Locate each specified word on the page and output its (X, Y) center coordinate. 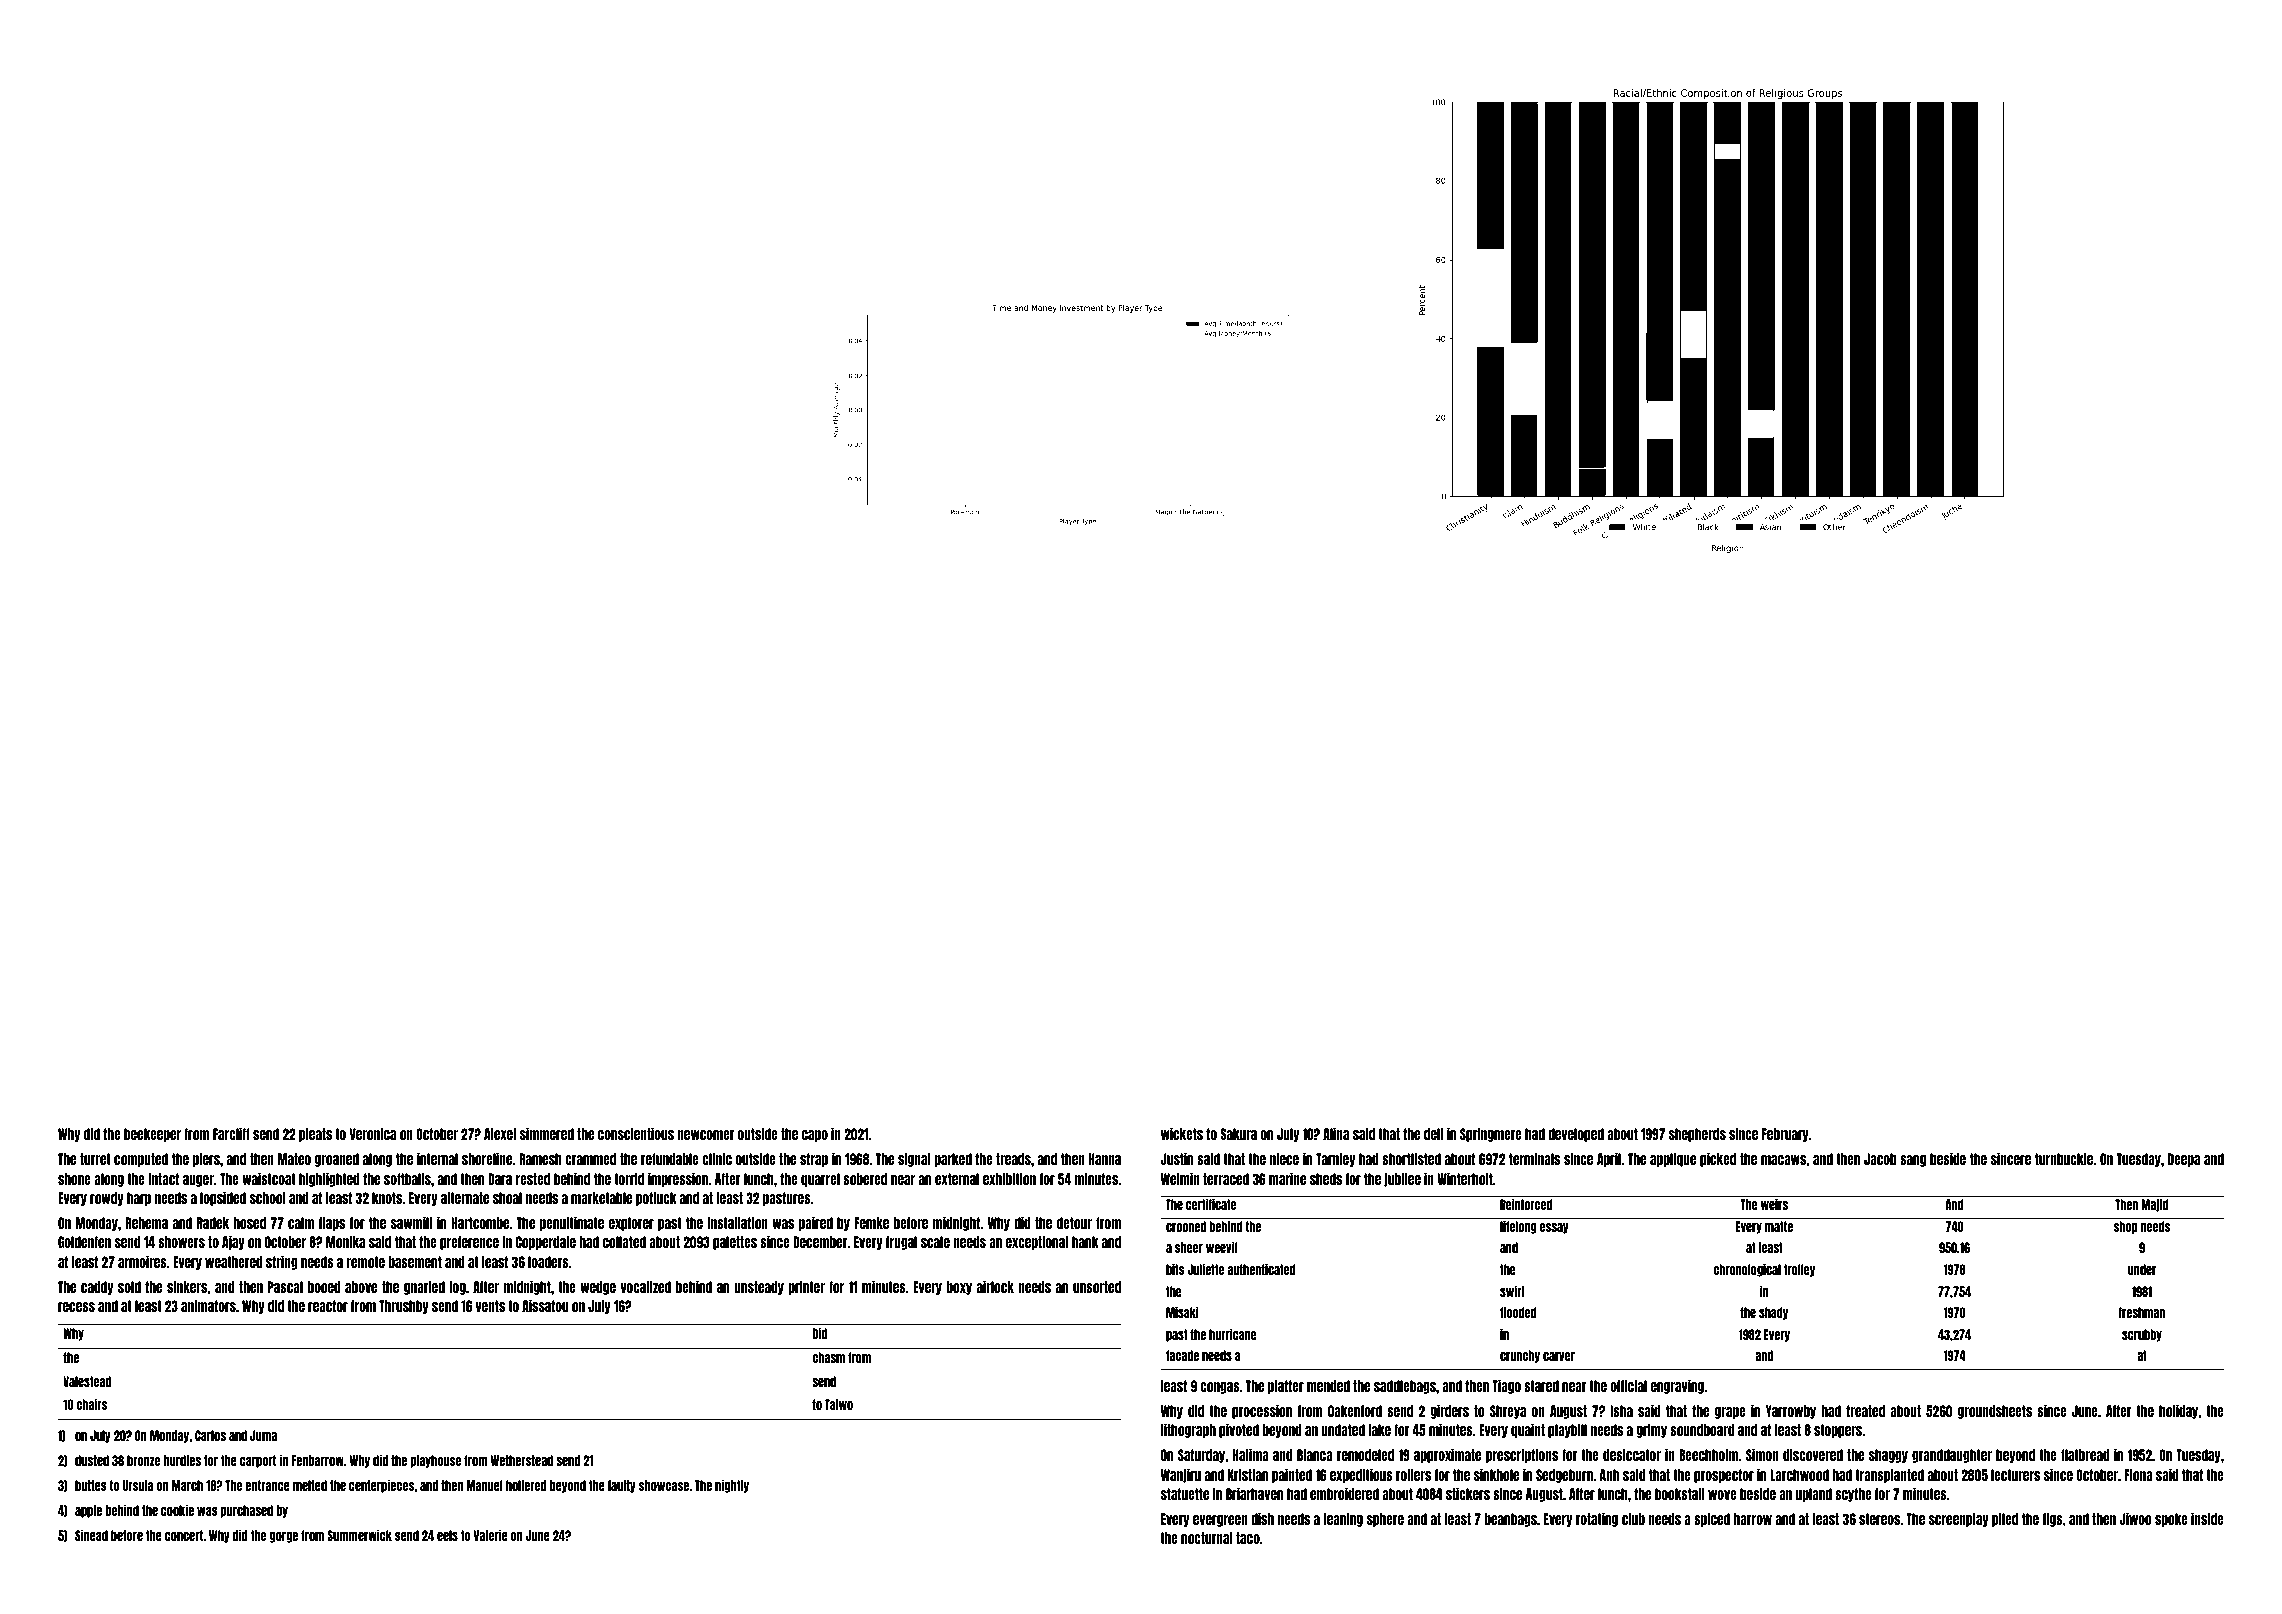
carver (1559, 1356)
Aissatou (545, 1305)
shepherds (1697, 1135)
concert (184, 1535)
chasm (828, 1357)
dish (1262, 1518)
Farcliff (231, 1133)
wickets (1182, 1133)
